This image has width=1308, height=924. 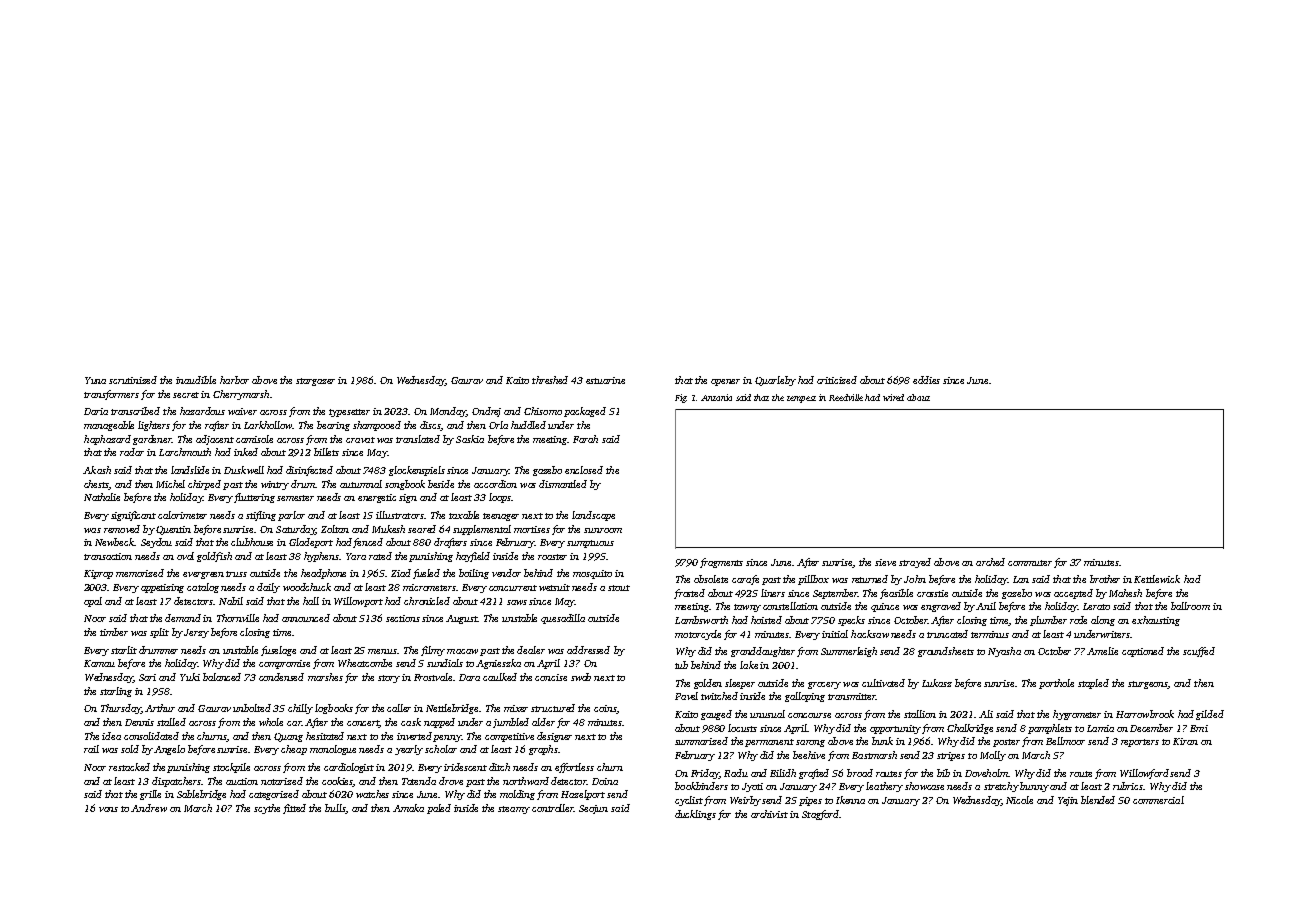 I want to click on enclosed, so click(x=584, y=470).
